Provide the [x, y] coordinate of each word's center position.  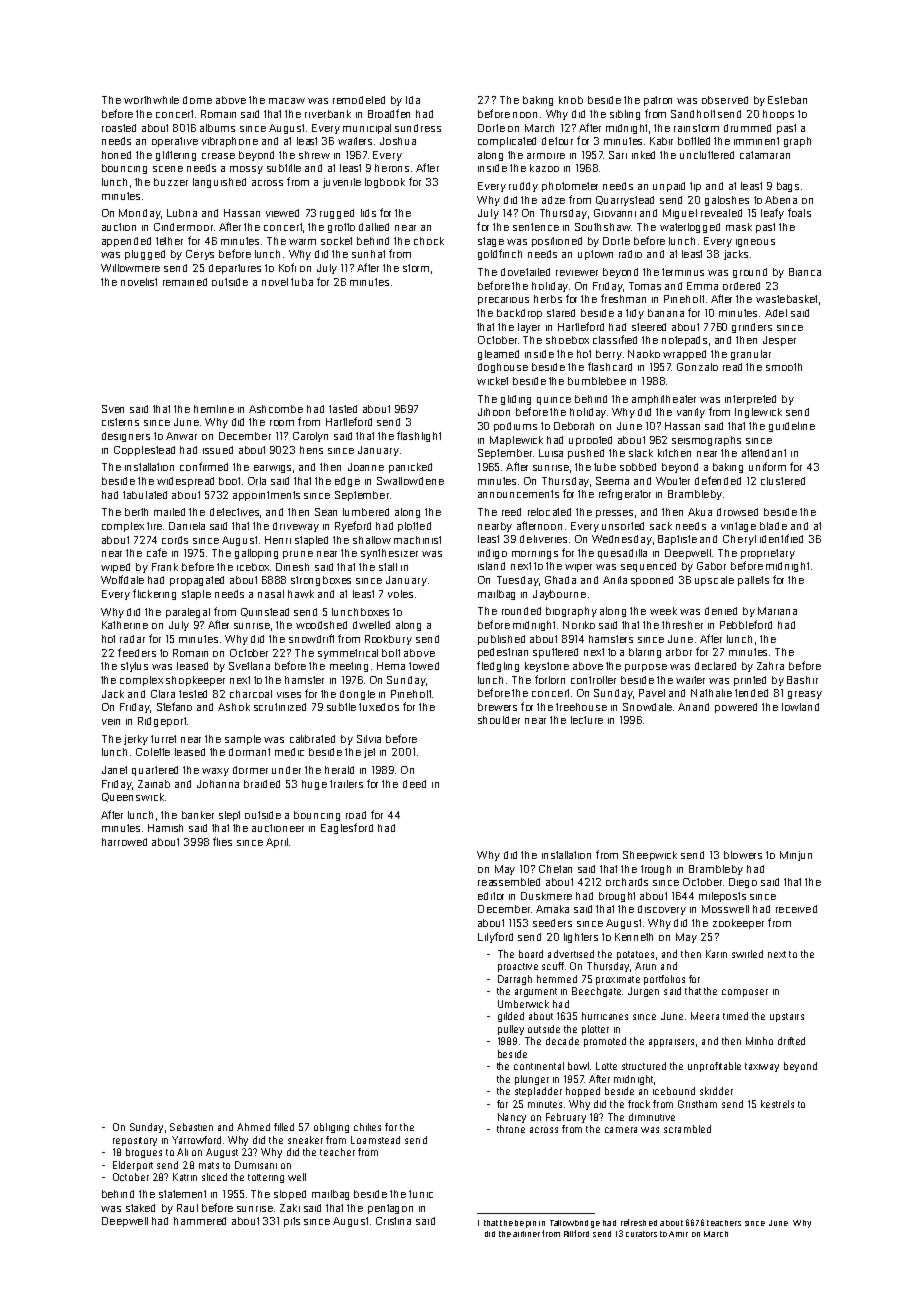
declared [715, 666]
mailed [169, 512]
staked [140, 1208]
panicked [410, 468]
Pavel [652, 693]
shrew [314, 155]
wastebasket [786, 299]
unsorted [623, 526]
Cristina [393, 1221]
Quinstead [265, 612]
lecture [587, 720]
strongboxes [321, 581]
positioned [557, 242]
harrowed [124, 842]
